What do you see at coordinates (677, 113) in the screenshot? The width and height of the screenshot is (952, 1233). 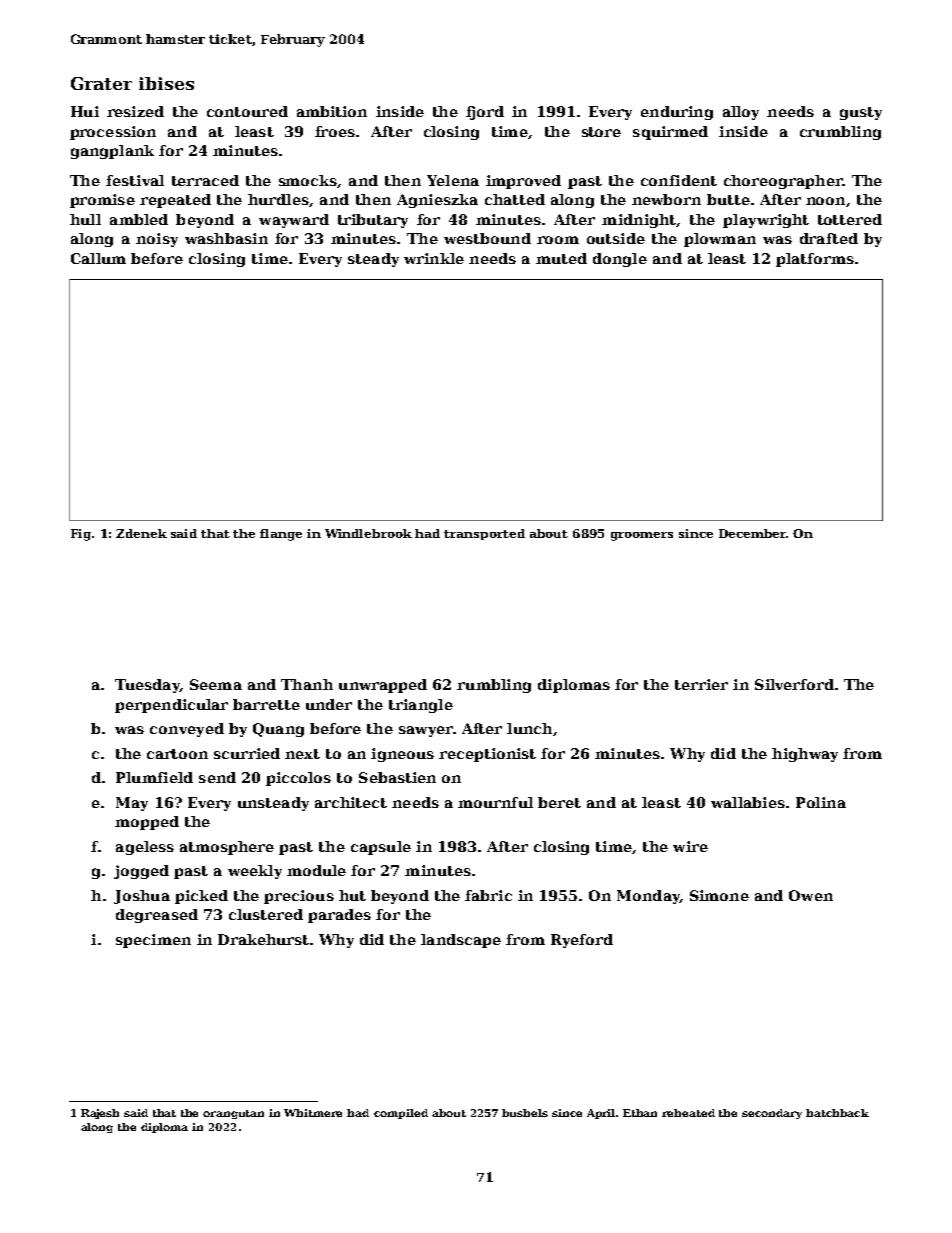 I see `enduring` at bounding box center [677, 113].
